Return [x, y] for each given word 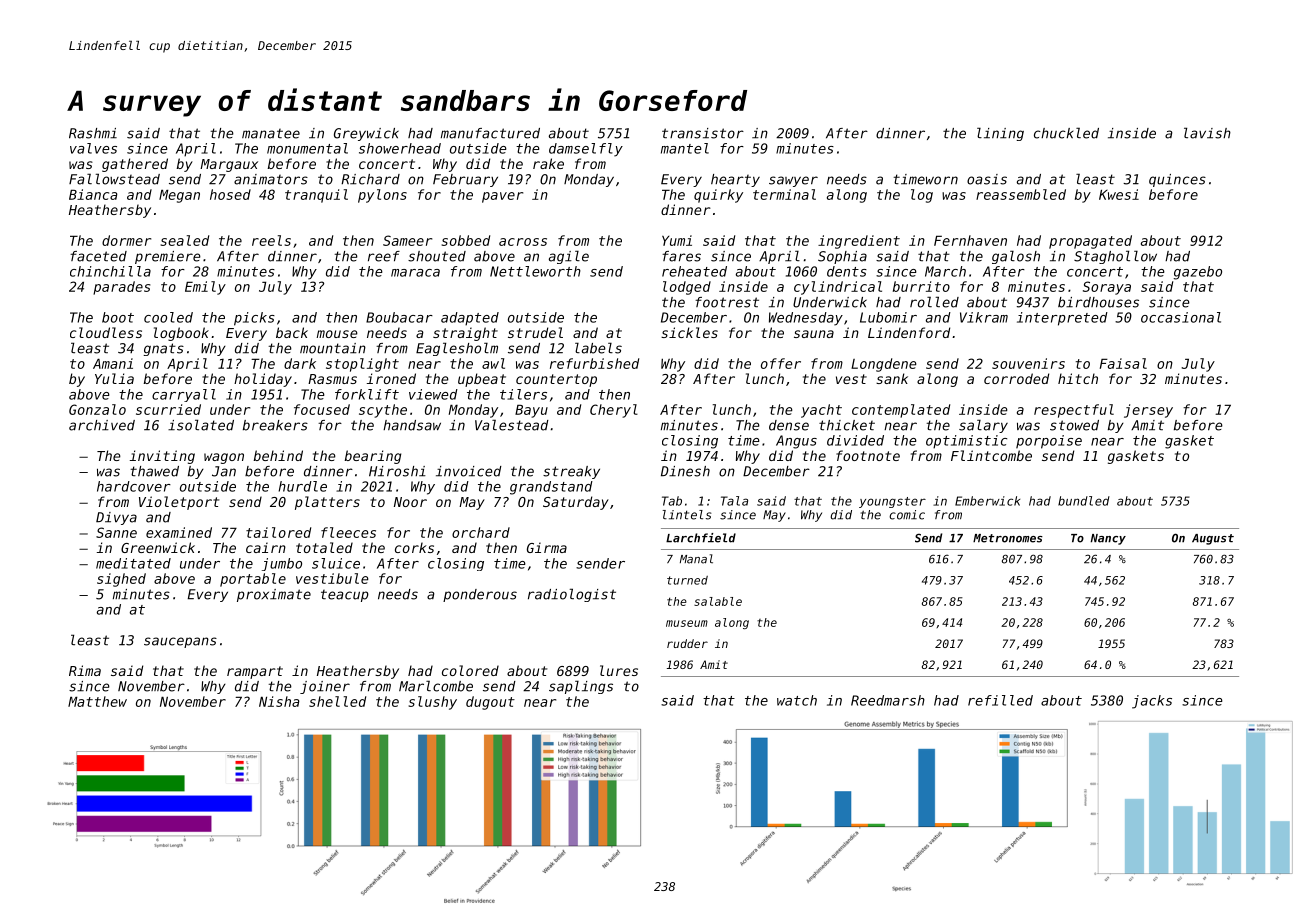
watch [797, 700]
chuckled [1066, 133]
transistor [703, 133]
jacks [1152, 702]
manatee [271, 134]
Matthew [97, 701]
